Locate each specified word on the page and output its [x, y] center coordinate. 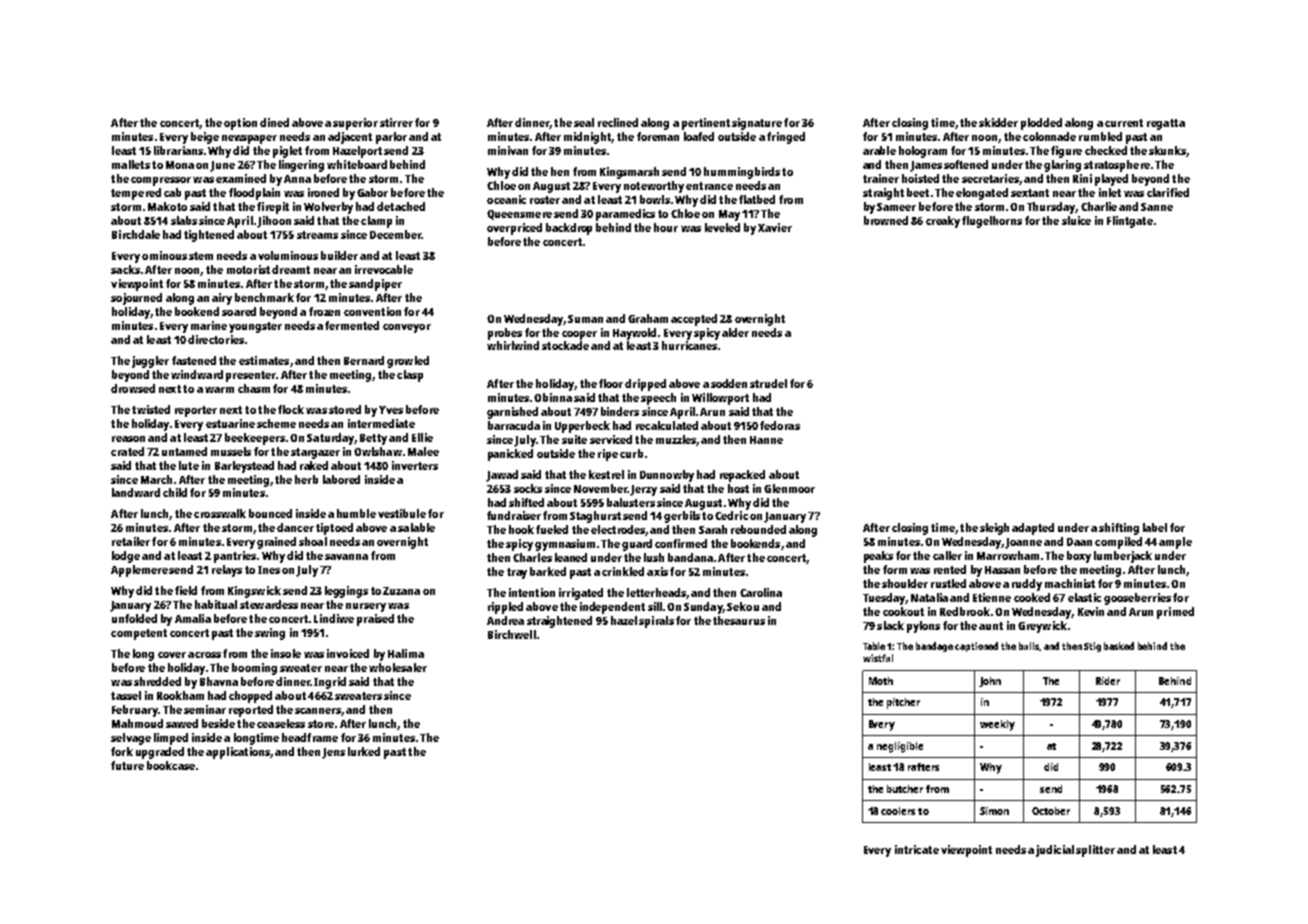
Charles [532, 557]
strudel [768, 383]
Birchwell [512, 634]
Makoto [167, 206]
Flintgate [1130, 222]
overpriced [514, 229]
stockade [565, 345]
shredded [157, 681]
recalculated [667, 425]
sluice [1076, 220]
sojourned [136, 299]
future [127, 765]
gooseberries [1137, 599]
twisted [151, 409]
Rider [1108, 681]
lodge [126, 557]
